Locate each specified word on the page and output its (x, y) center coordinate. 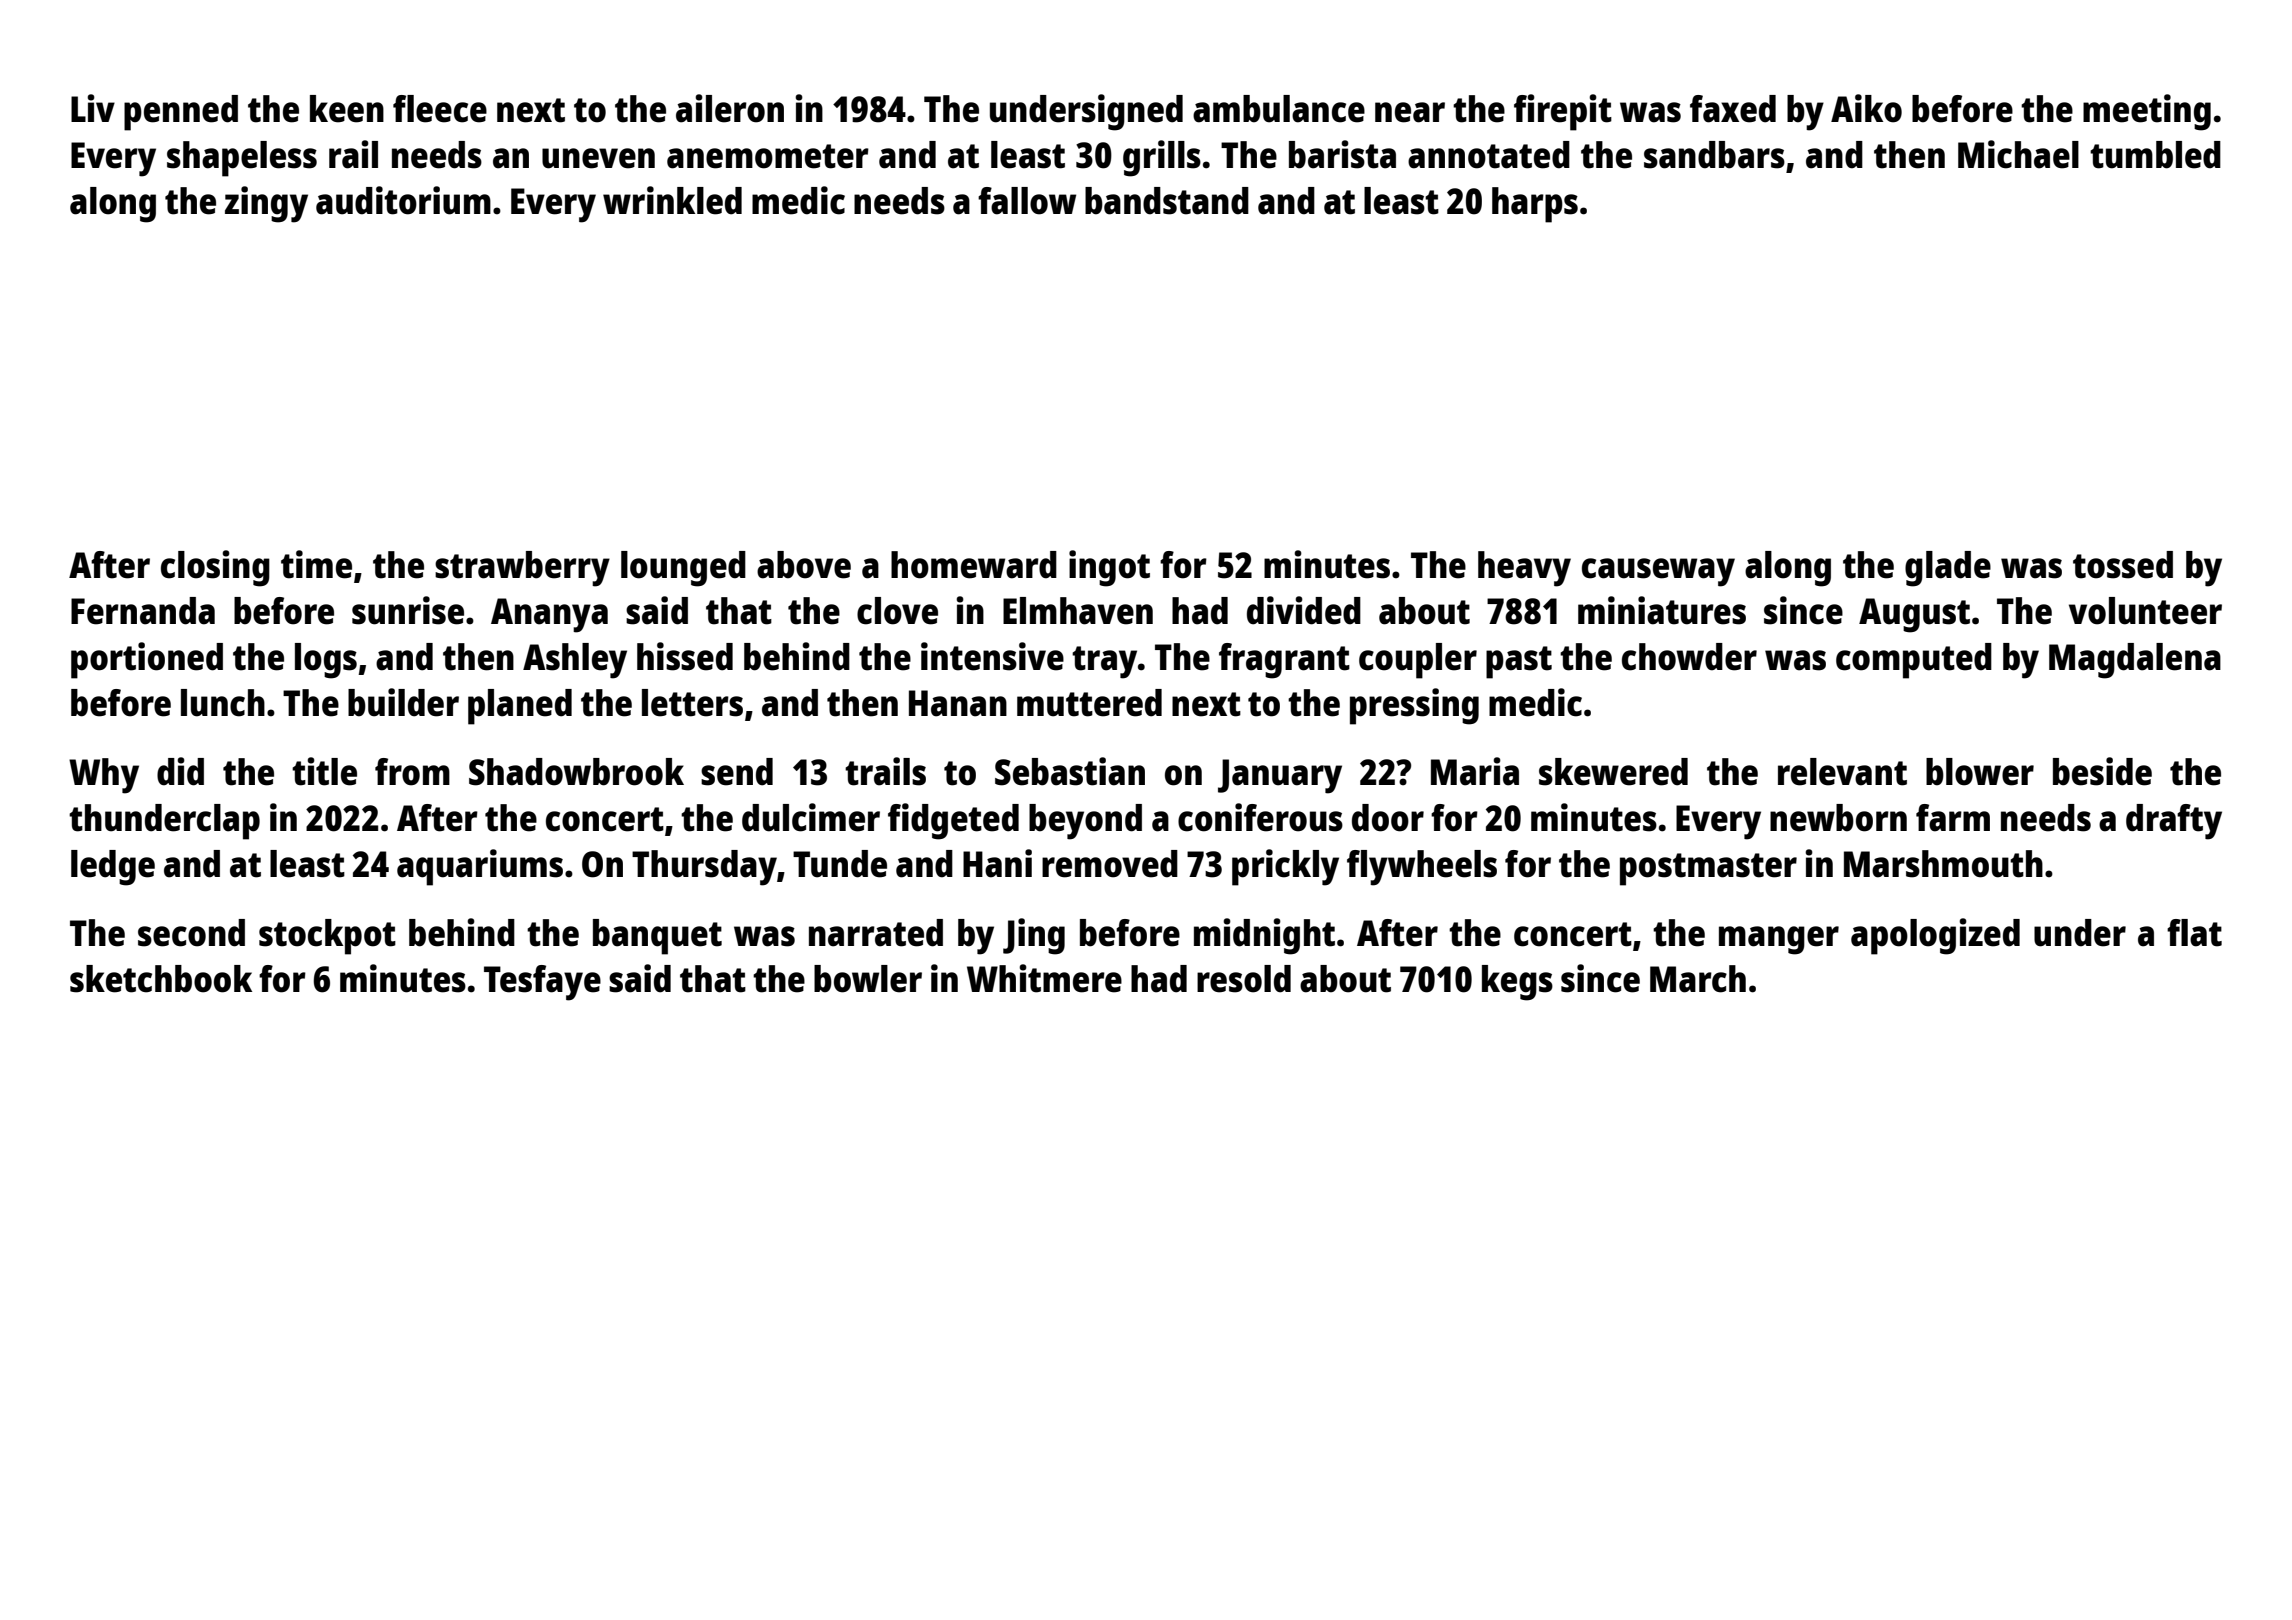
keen (347, 109)
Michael (2018, 154)
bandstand (1167, 201)
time (316, 564)
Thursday (704, 868)
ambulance (1279, 109)
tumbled (2155, 155)
